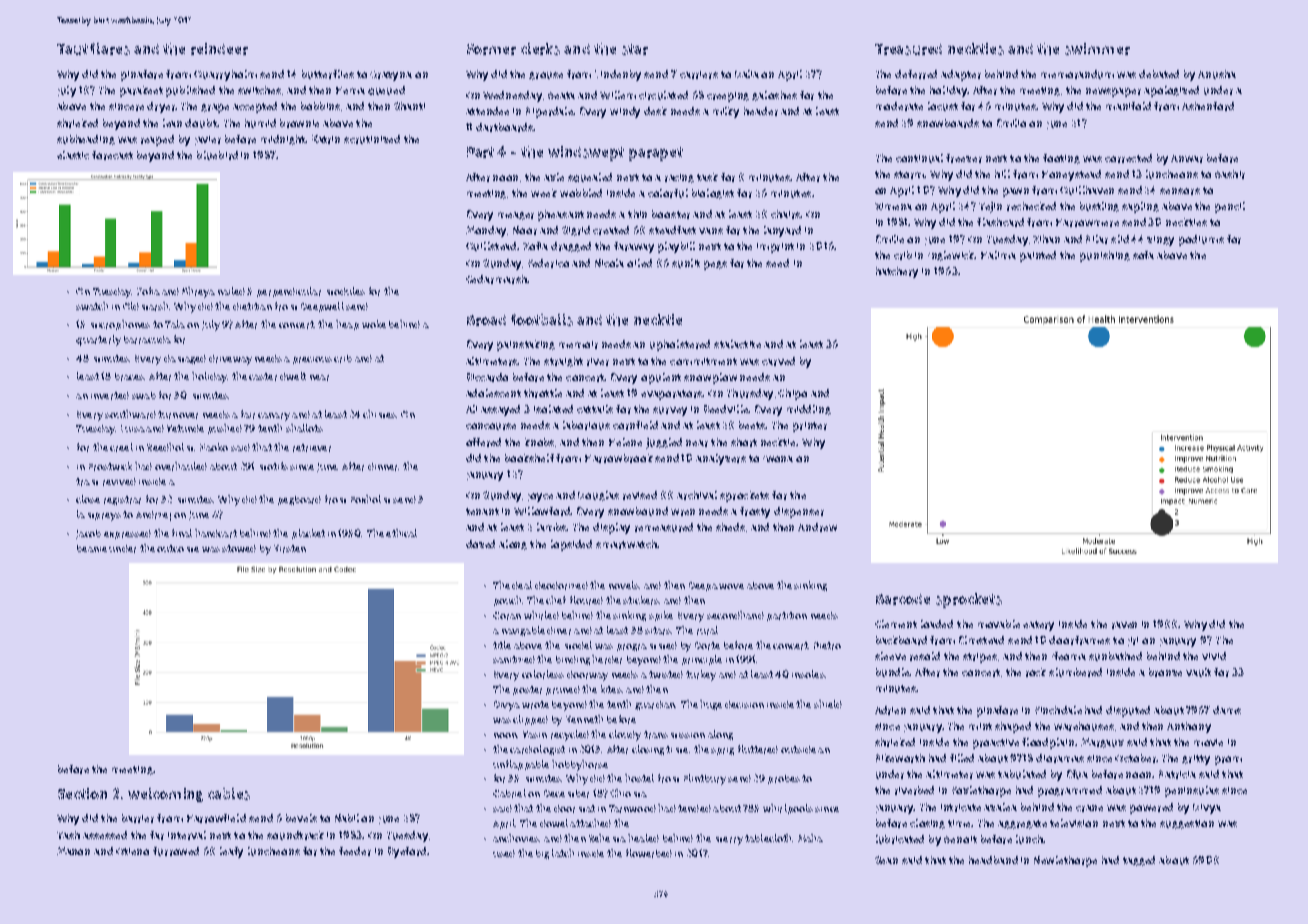 The height and width of the document is (924, 1308). I want to click on reindeer, so click(219, 49).
